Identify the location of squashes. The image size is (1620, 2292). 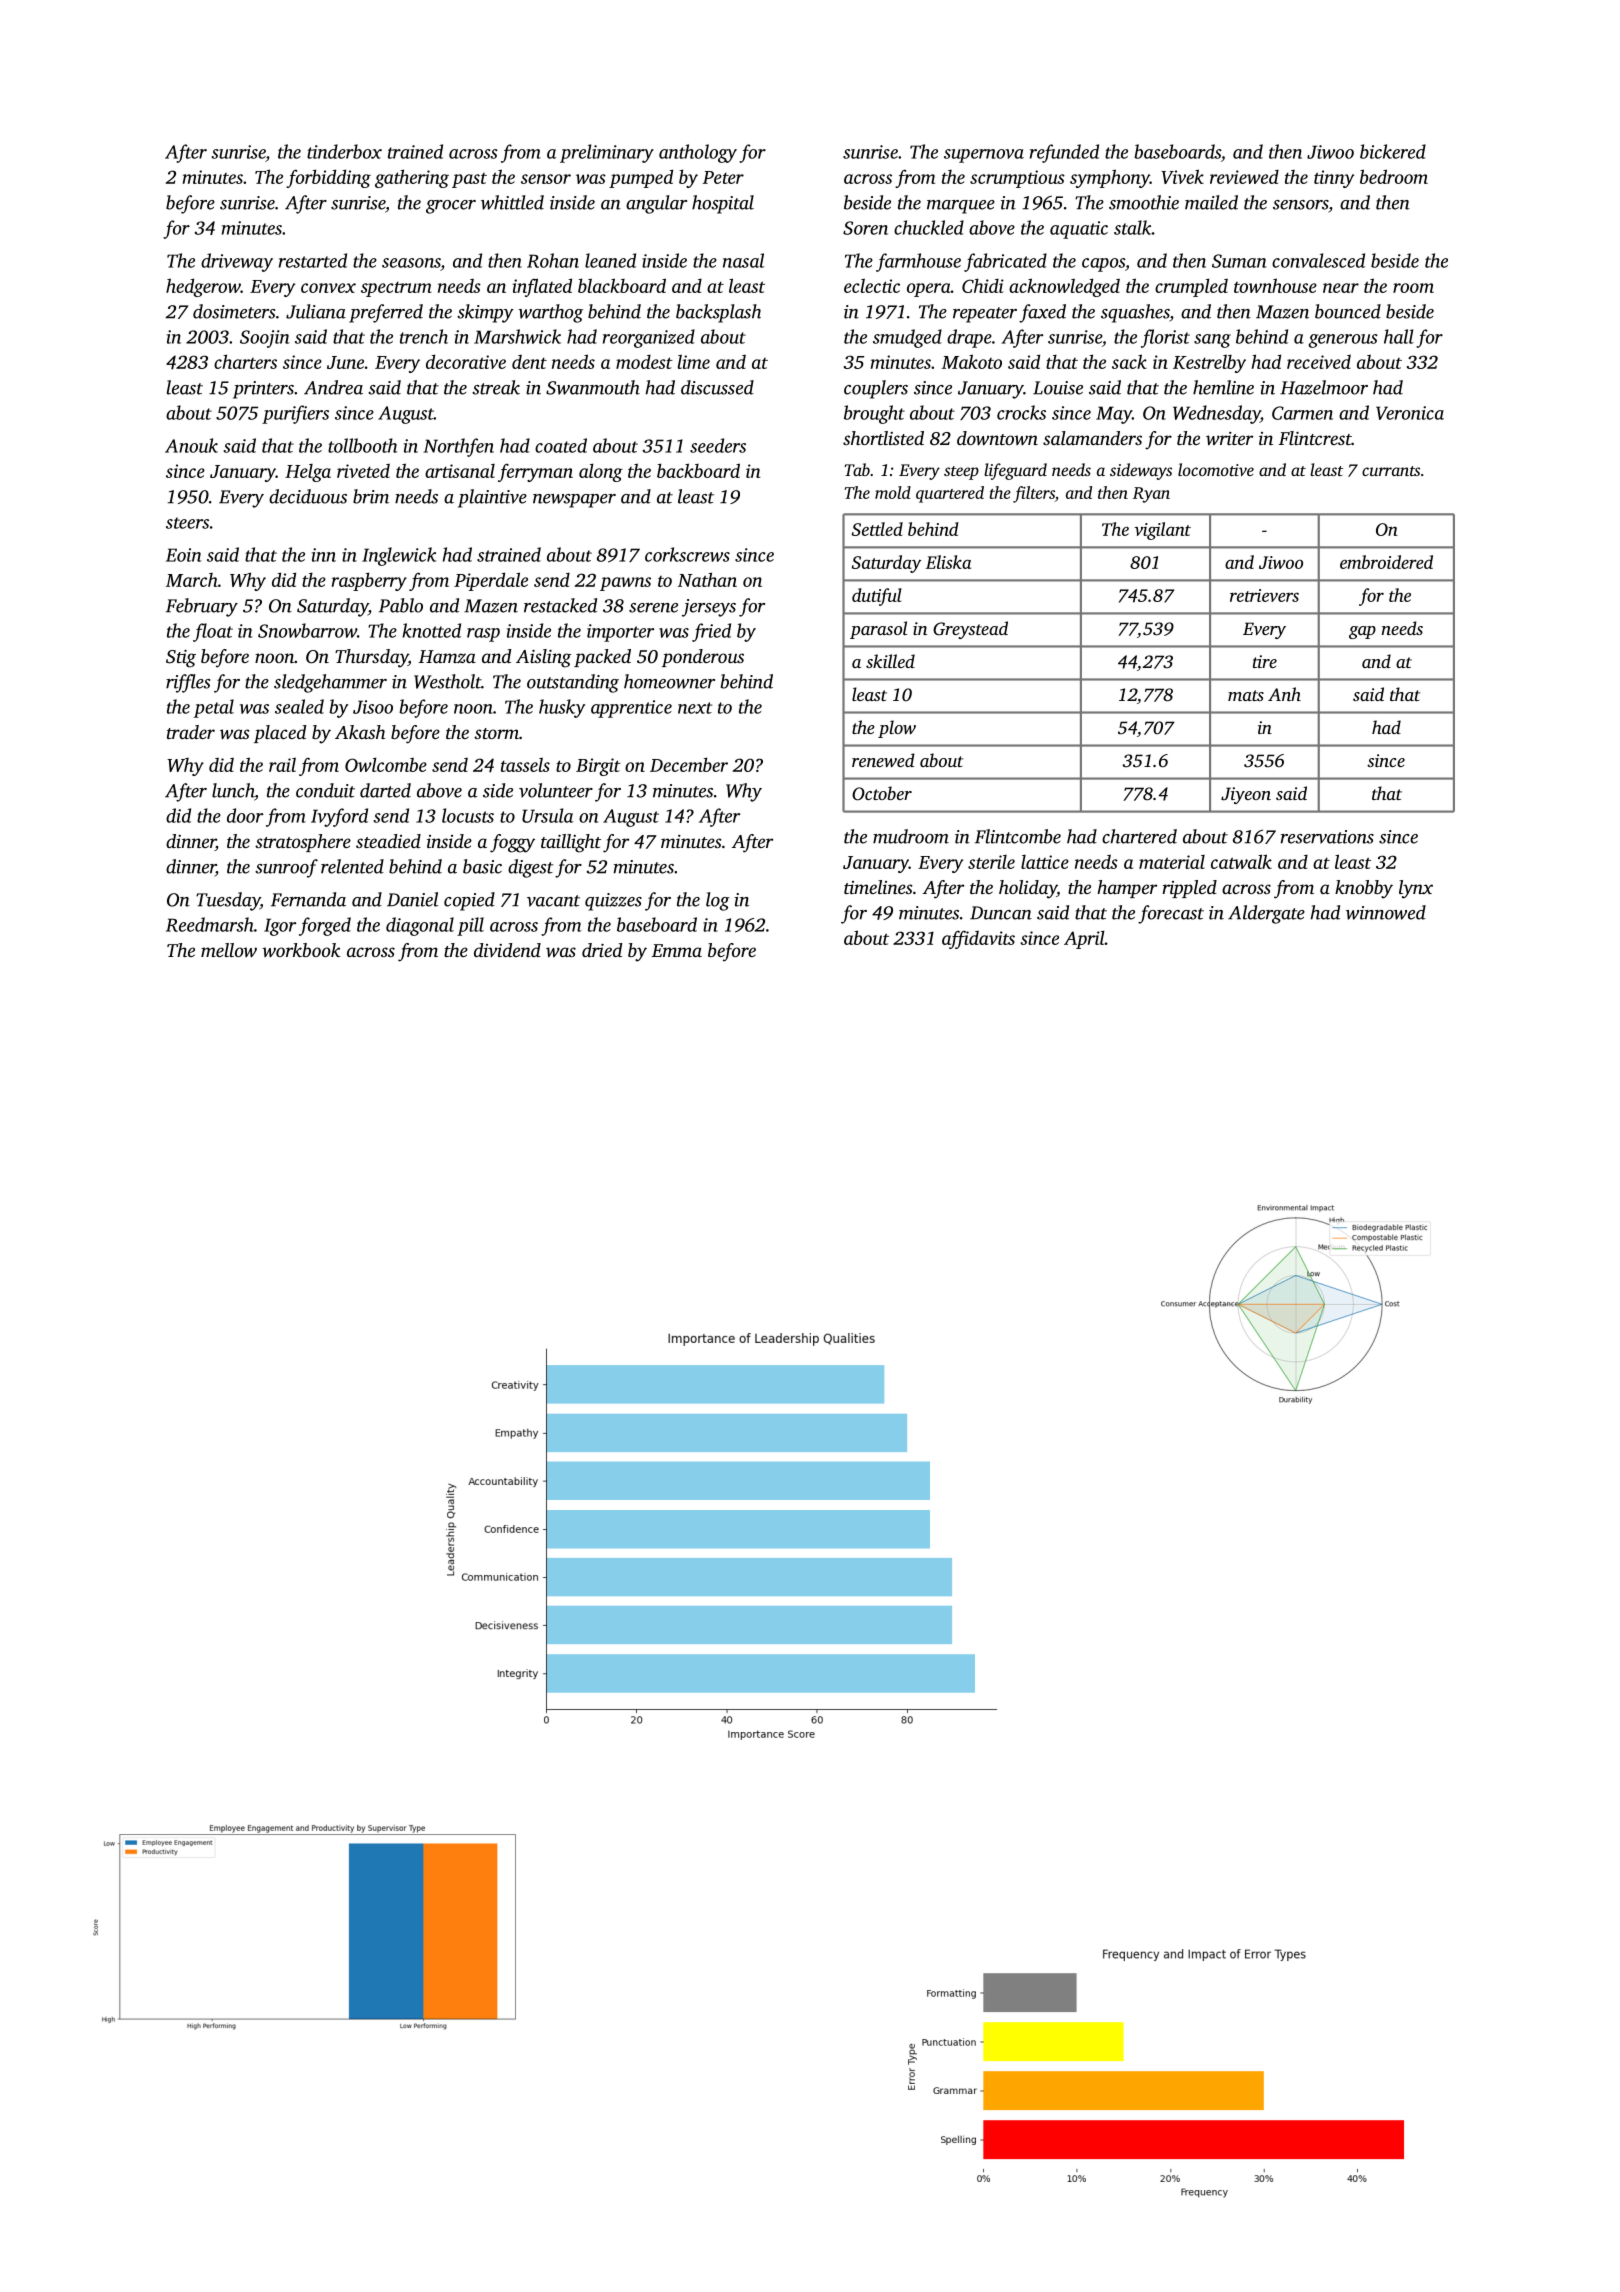
(1135, 313).
